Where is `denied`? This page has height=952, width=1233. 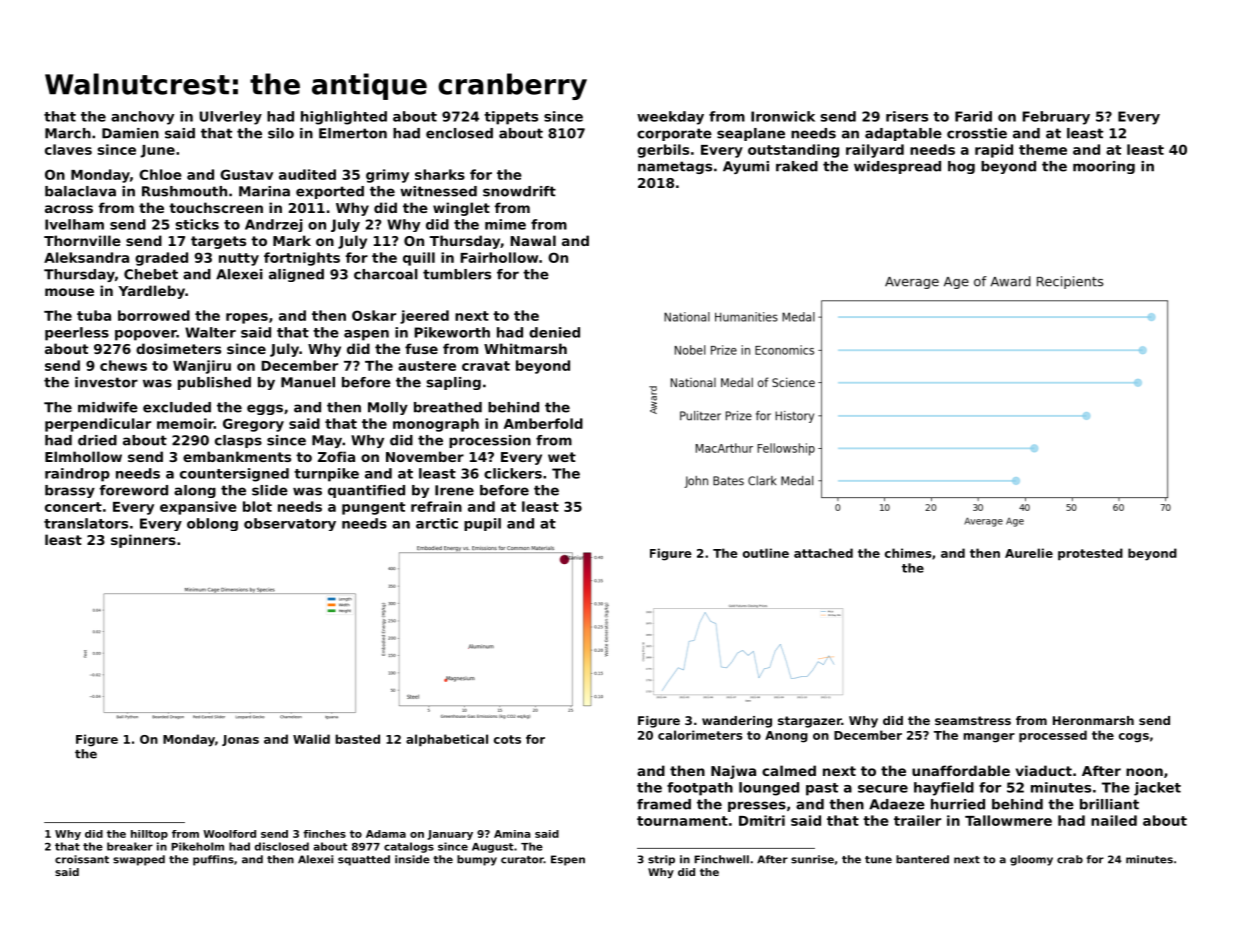
denied is located at coordinates (554, 332).
